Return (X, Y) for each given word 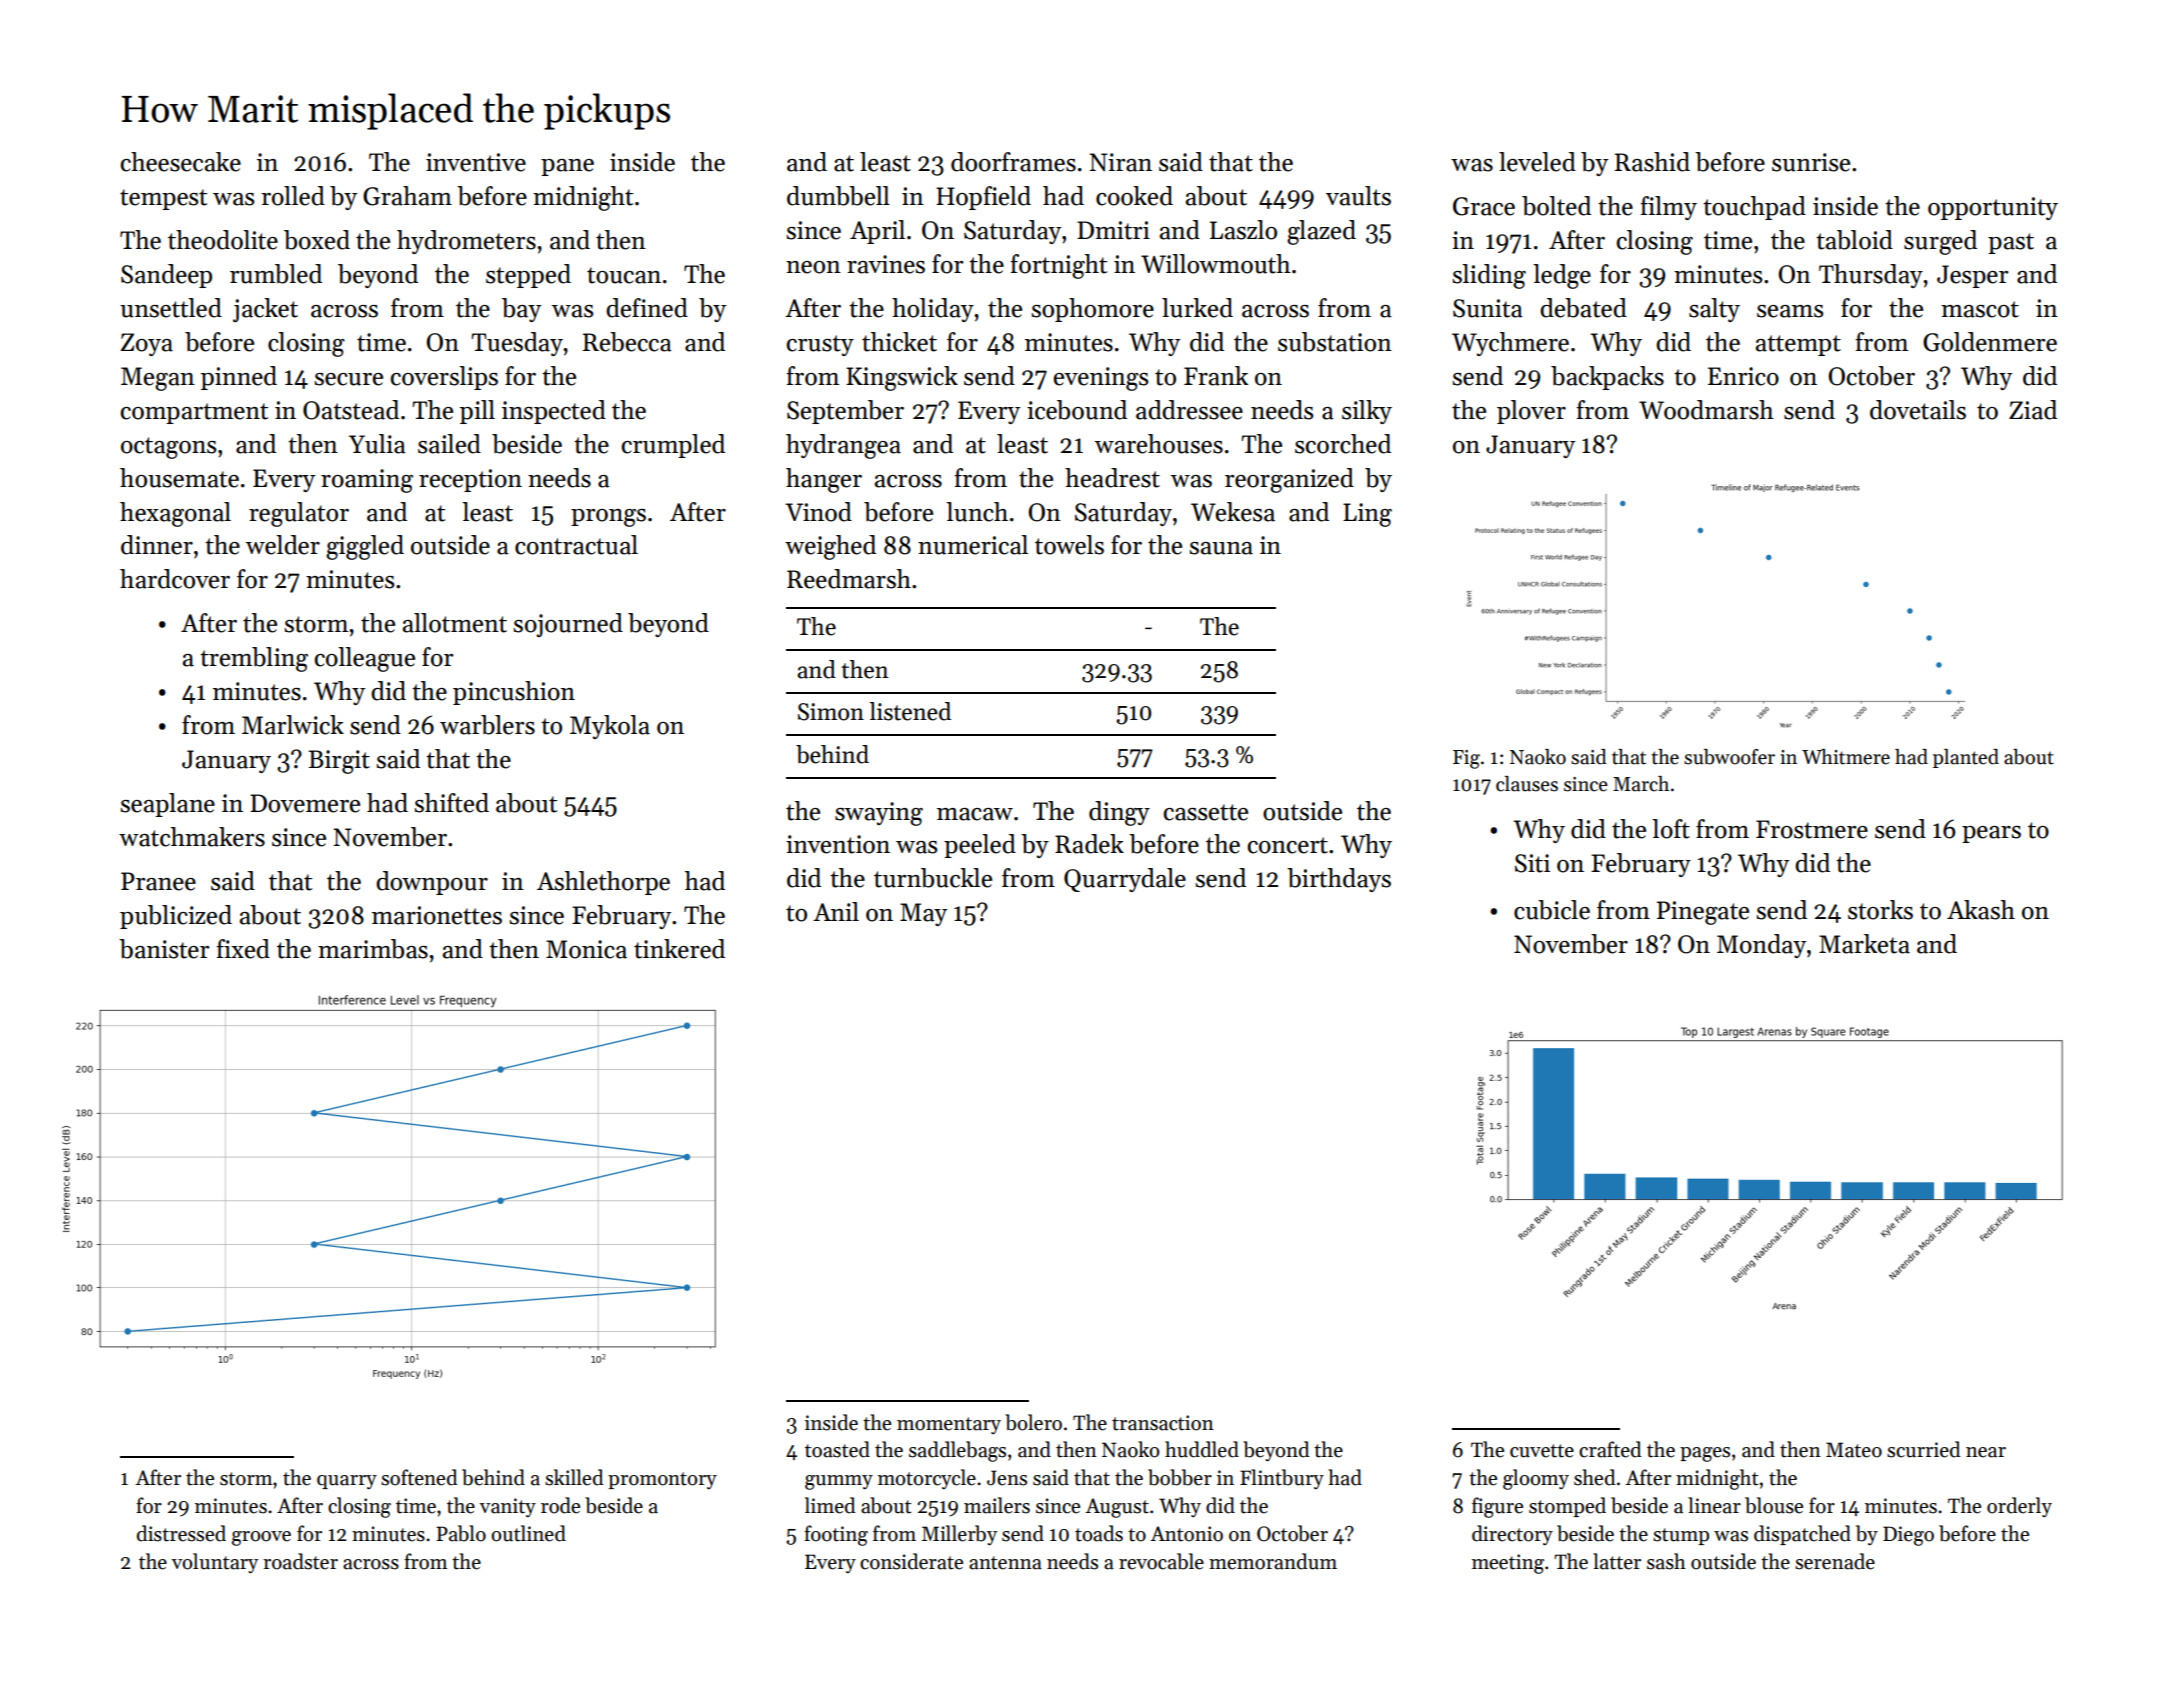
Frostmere (1812, 829)
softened (419, 1477)
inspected (554, 412)
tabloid (1854, 240)
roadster (300, 1561)
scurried (1923, 1449)
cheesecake (181, 162)
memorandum (1273, 1561)
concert (1288, 845)
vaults (1358, 196)
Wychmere (1510, 344)
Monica (586, 949)
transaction (1163, 1423)
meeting (1508, 1564)
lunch (977, 512)
